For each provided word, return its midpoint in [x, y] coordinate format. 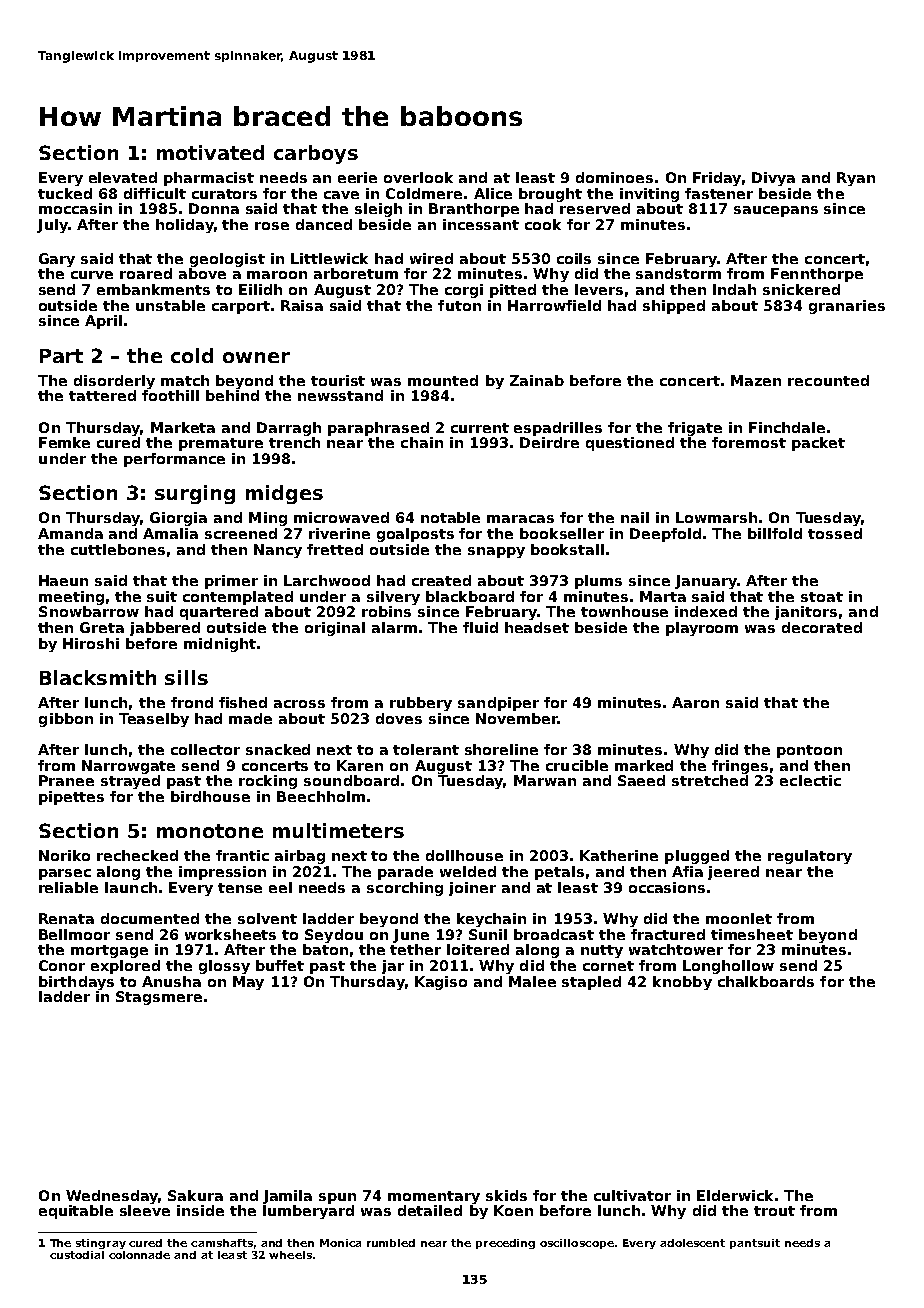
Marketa [183, 427]
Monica [340, 1243]
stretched [710, 780]
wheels [290, 1255]
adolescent [692, 1243]
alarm [394, 627]
